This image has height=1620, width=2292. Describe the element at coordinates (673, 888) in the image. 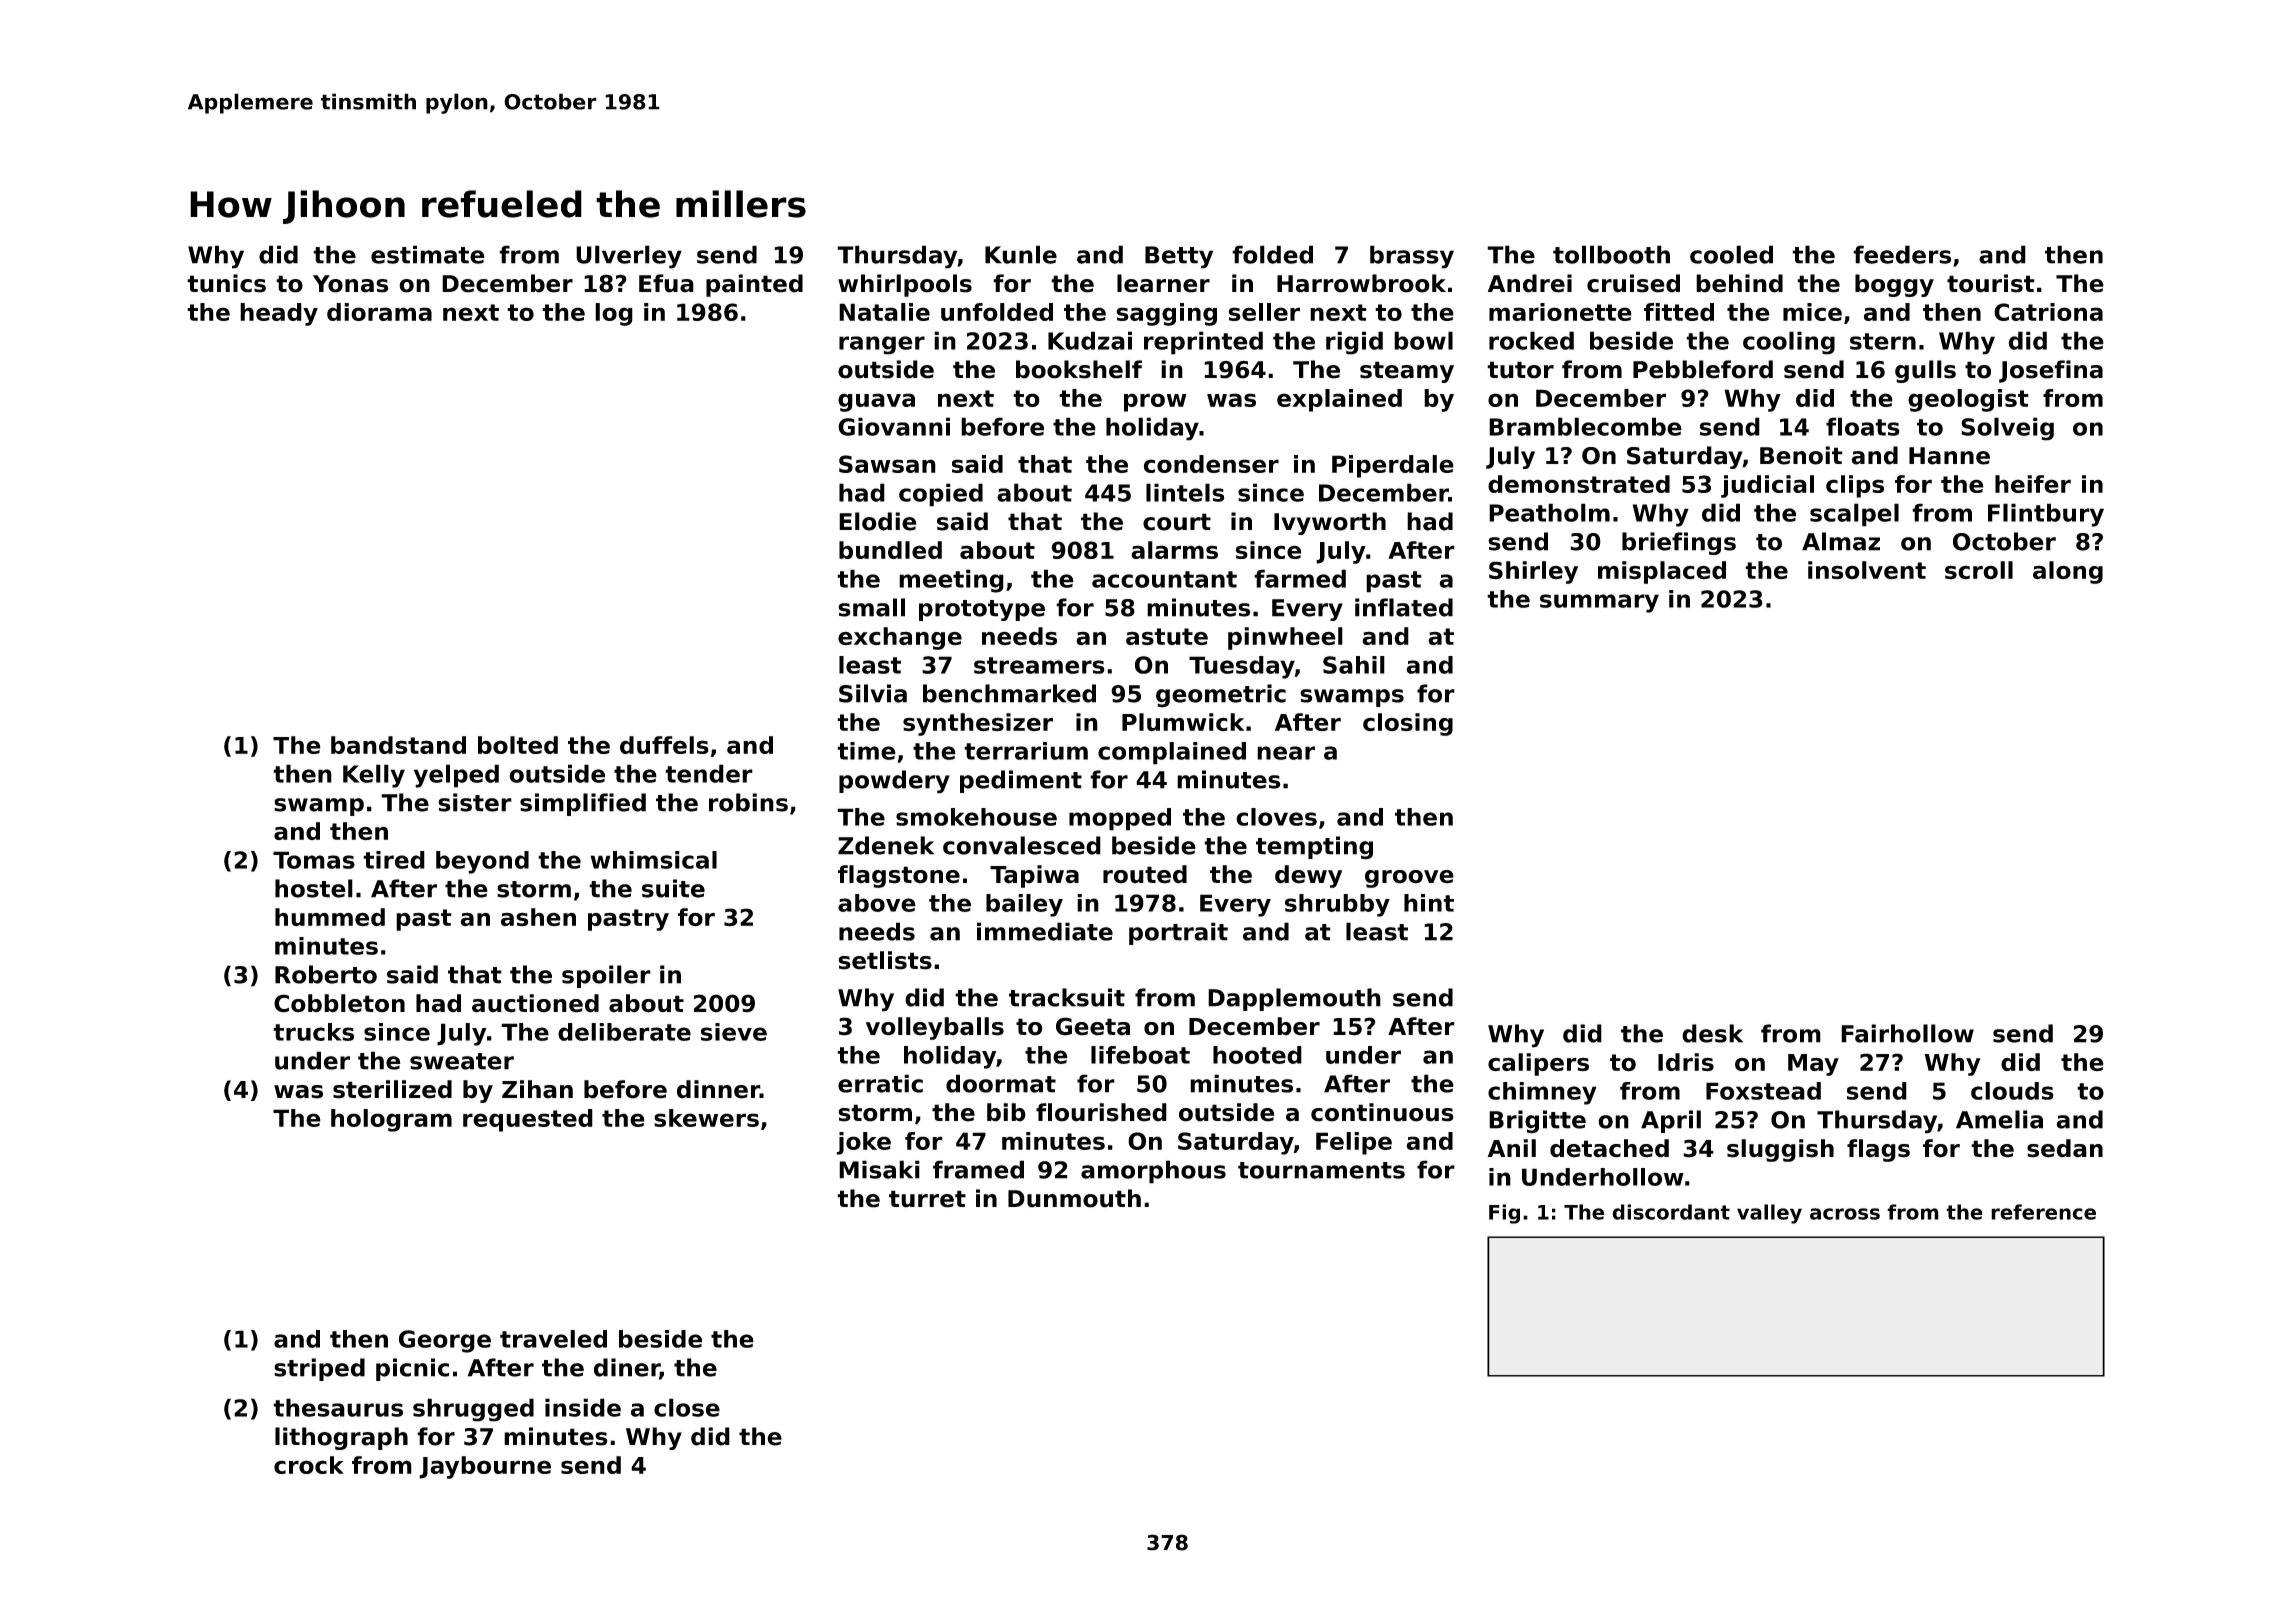

I see `suite` at that location.
